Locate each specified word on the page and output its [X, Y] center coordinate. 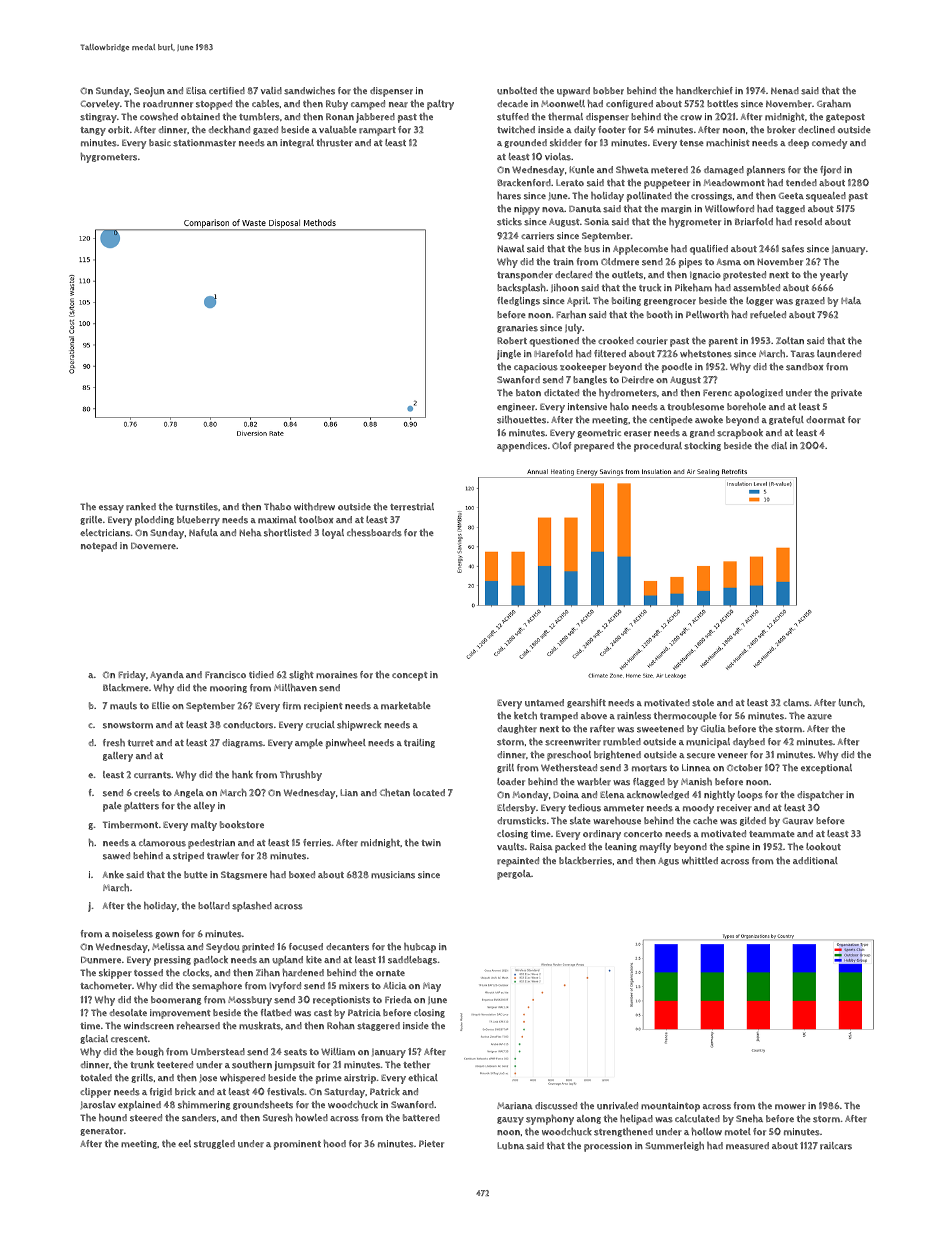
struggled [214, 1144]
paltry [440, 105]
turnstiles [196, 507]
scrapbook [740, 434]
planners [766, 171]
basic [160, 143]
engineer [516, 407]
